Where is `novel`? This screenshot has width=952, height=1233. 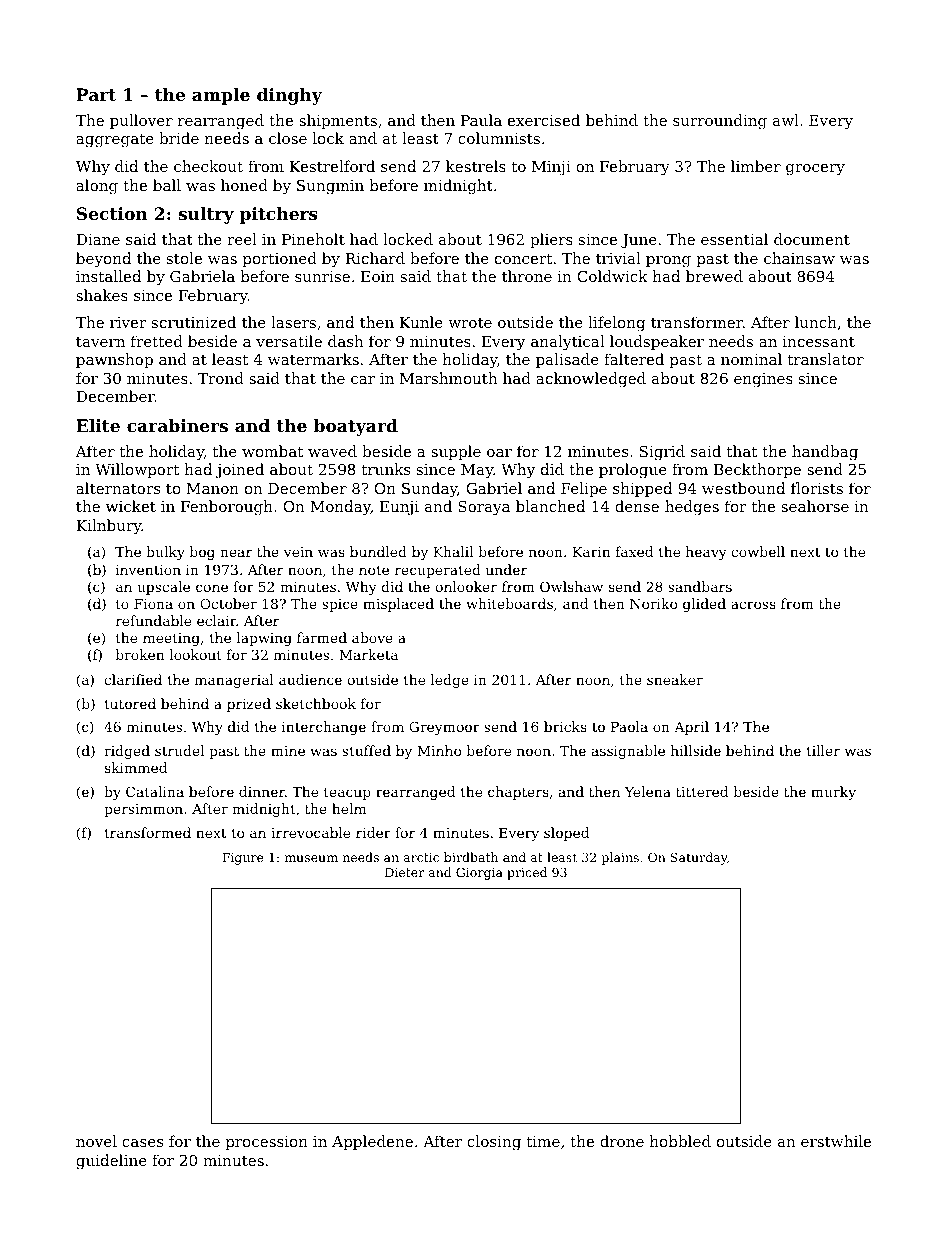 novel is located at coordinates (96, 1141).
